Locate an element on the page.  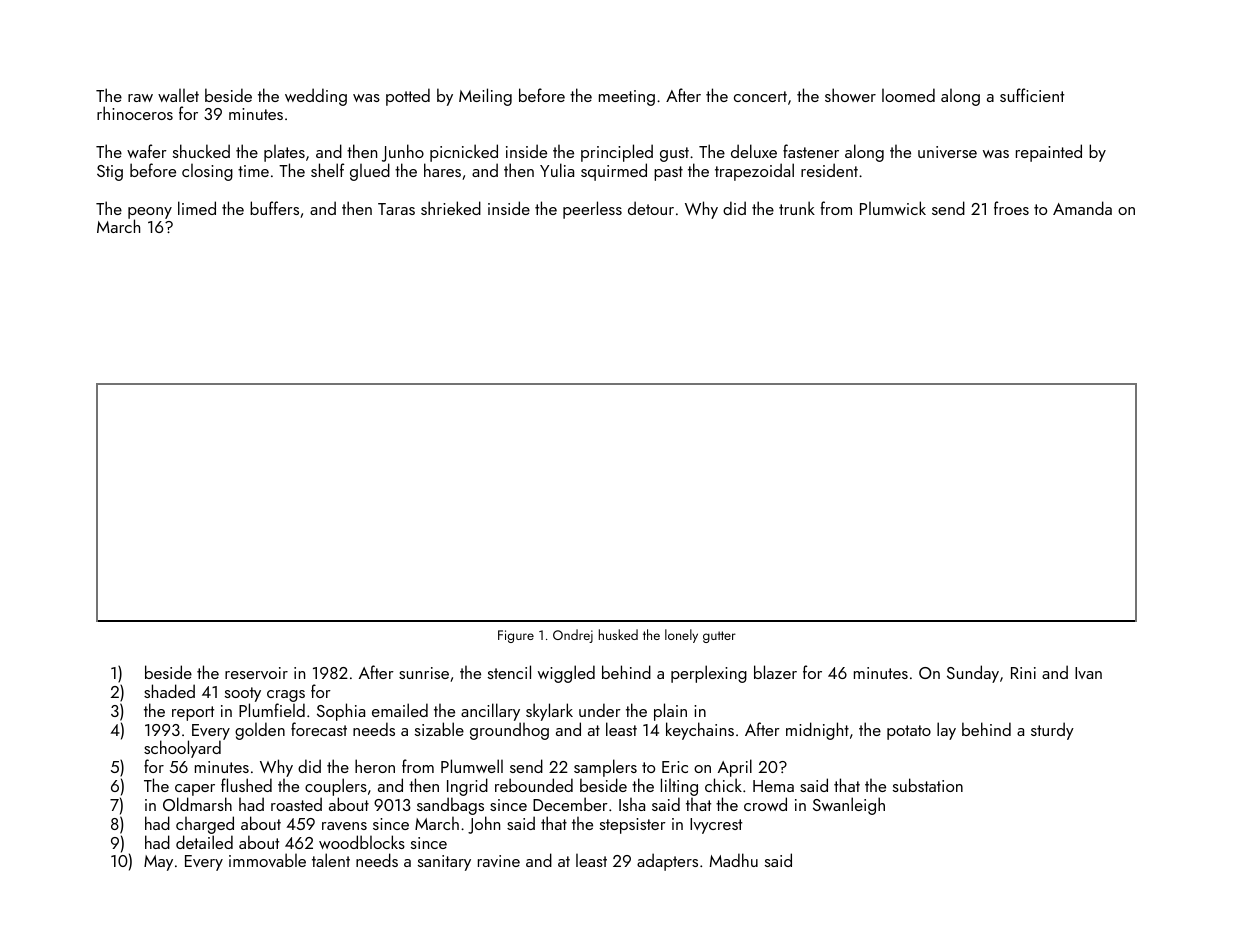
detour is located at coordinates (651, 208).
